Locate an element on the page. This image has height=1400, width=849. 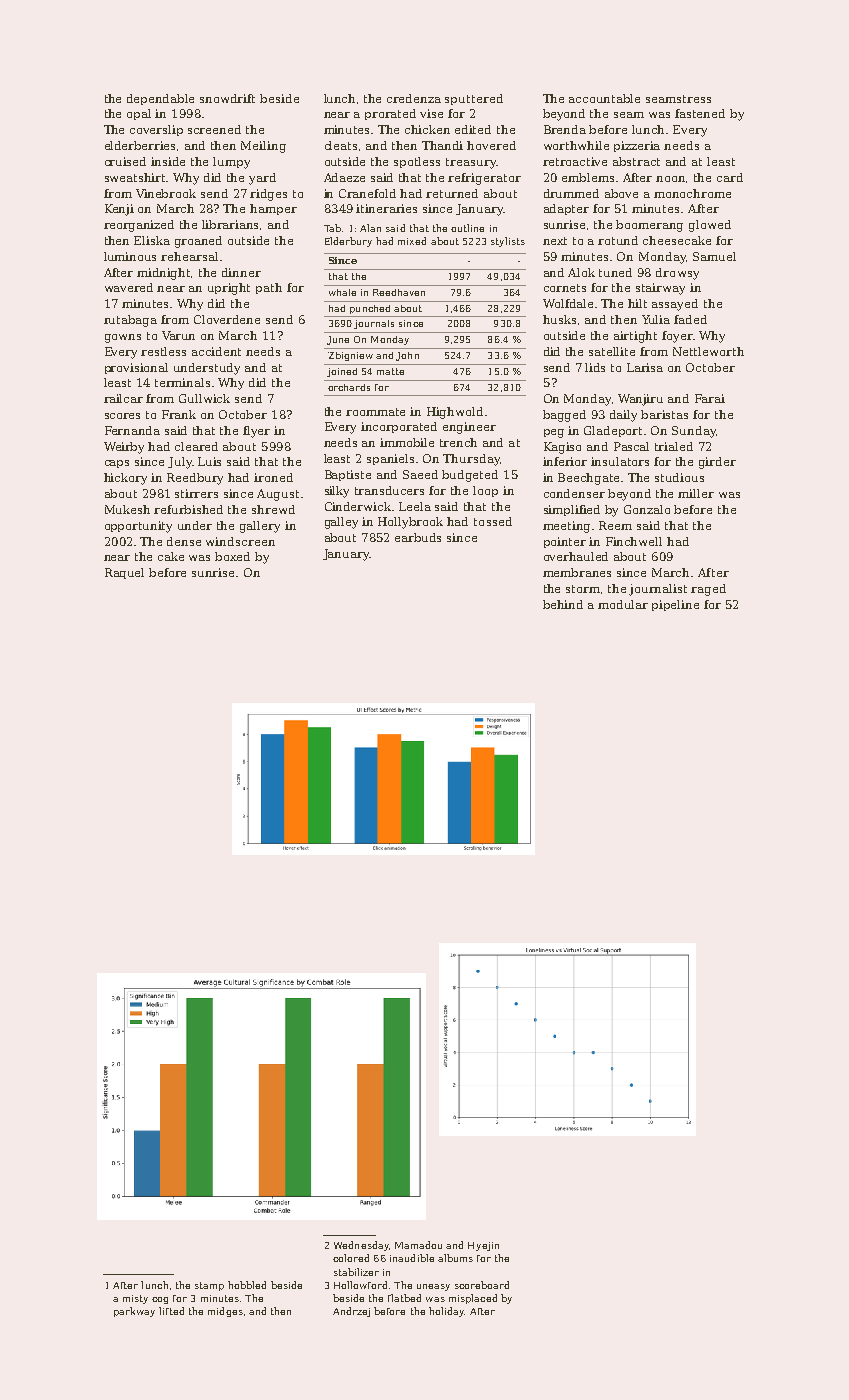
credenza is located at coordinates (414, 98).
